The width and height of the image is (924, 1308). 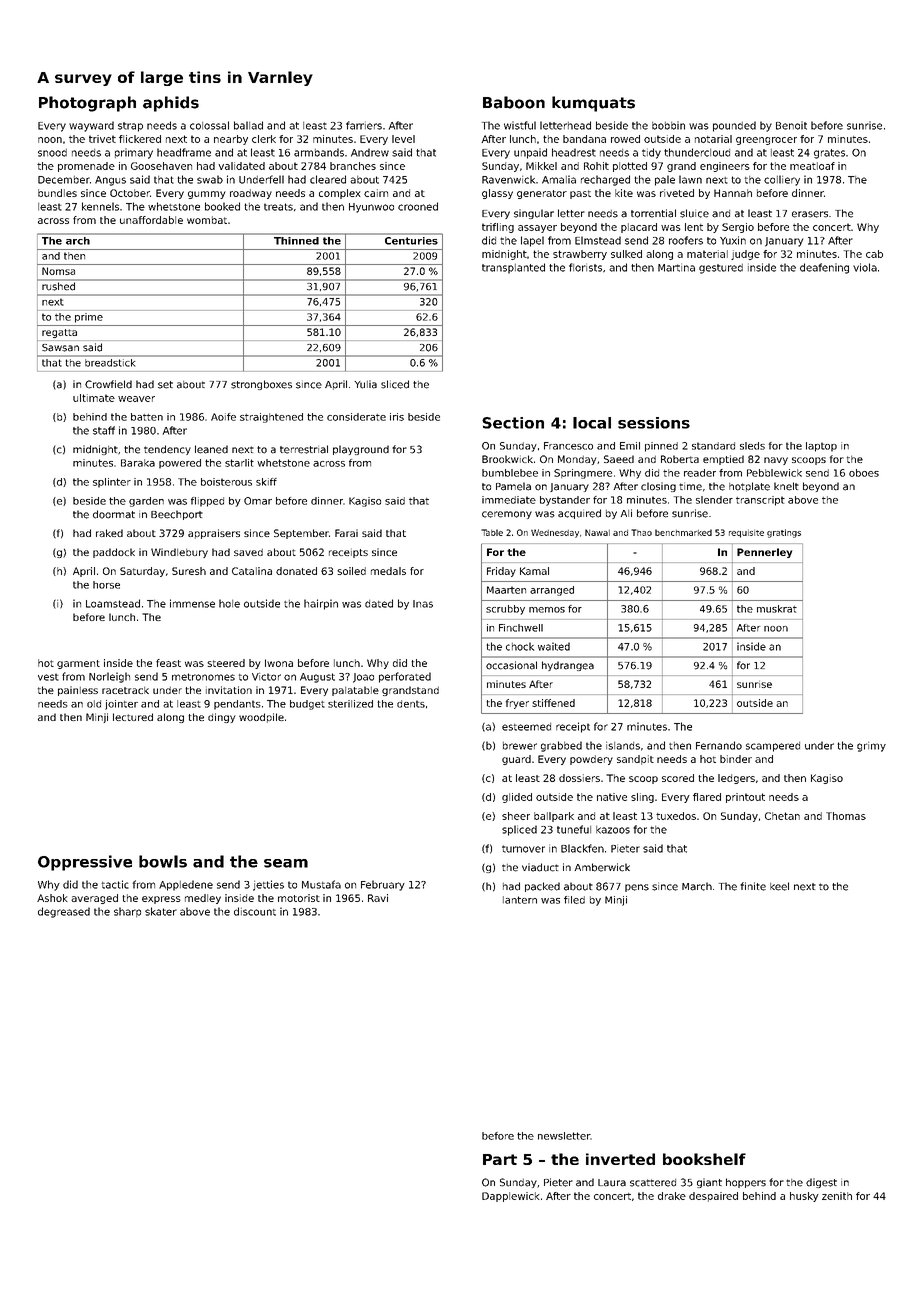 What do you see at coordinates (171, 104) in the image?
I see `aphids` at bounding box center [171, 104].
